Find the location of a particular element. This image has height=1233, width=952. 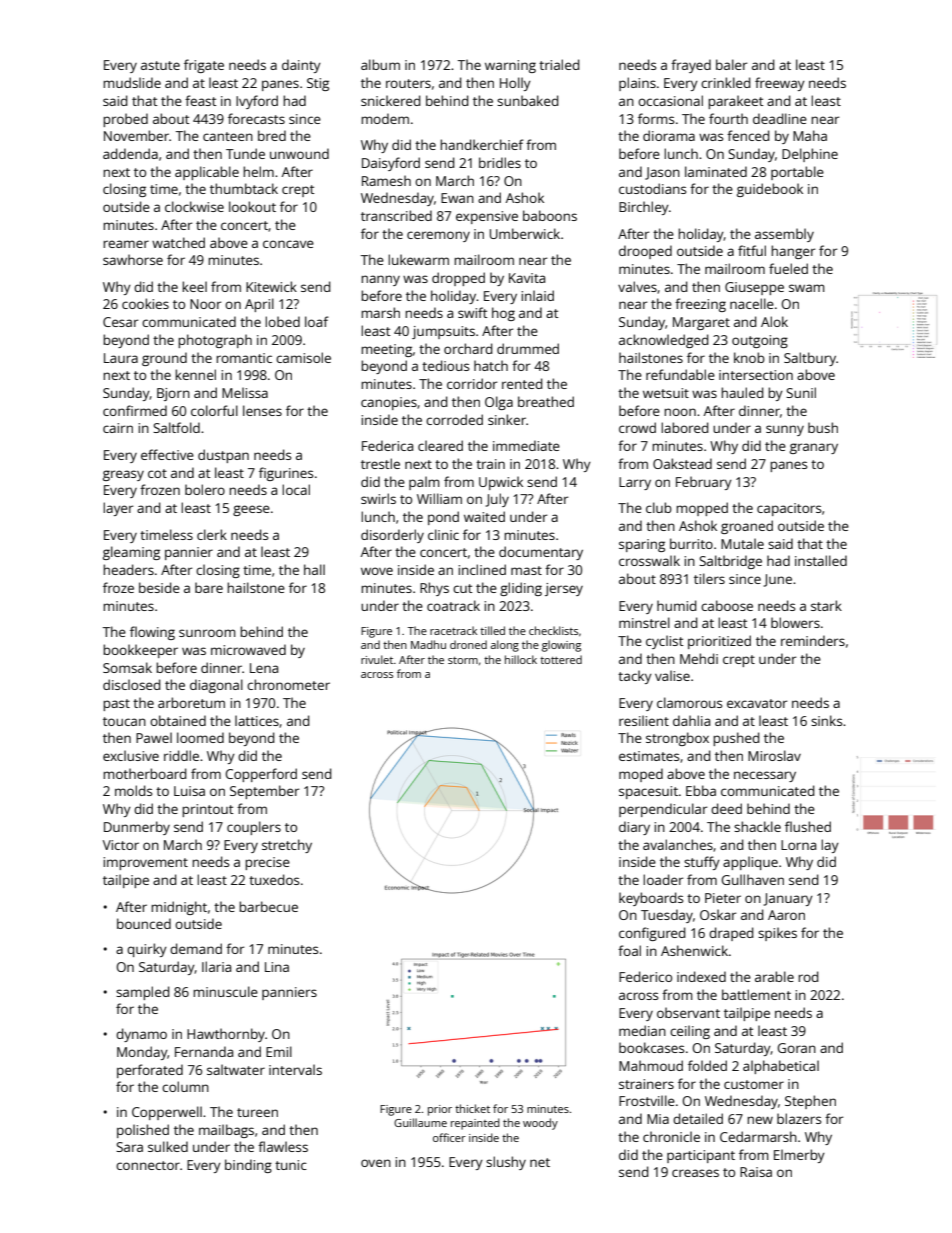

mailbags is located at coordinates (226, 1131).
